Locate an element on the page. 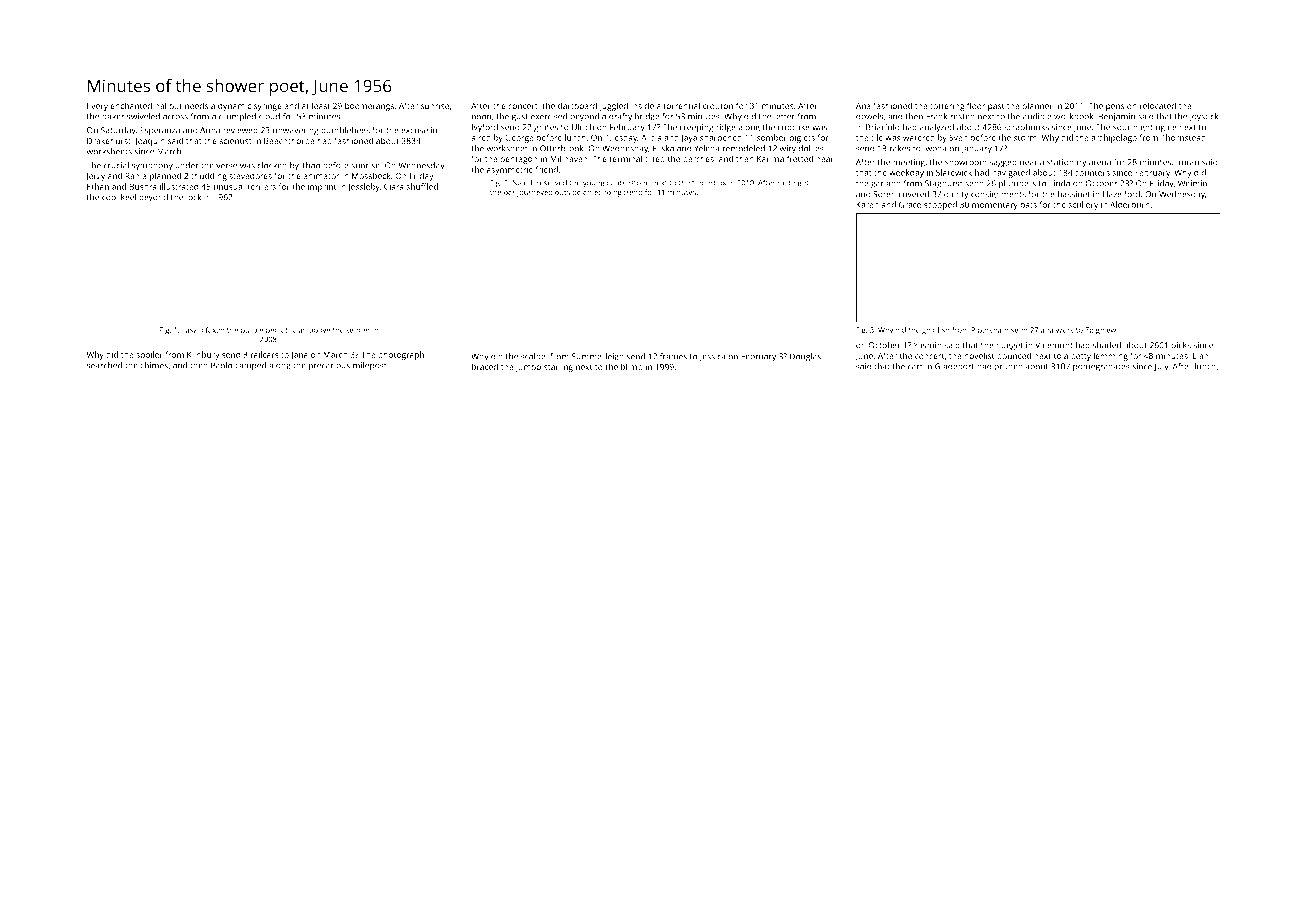 This page has width=1308, height=924. searched is located at coordinates (104, 365).
